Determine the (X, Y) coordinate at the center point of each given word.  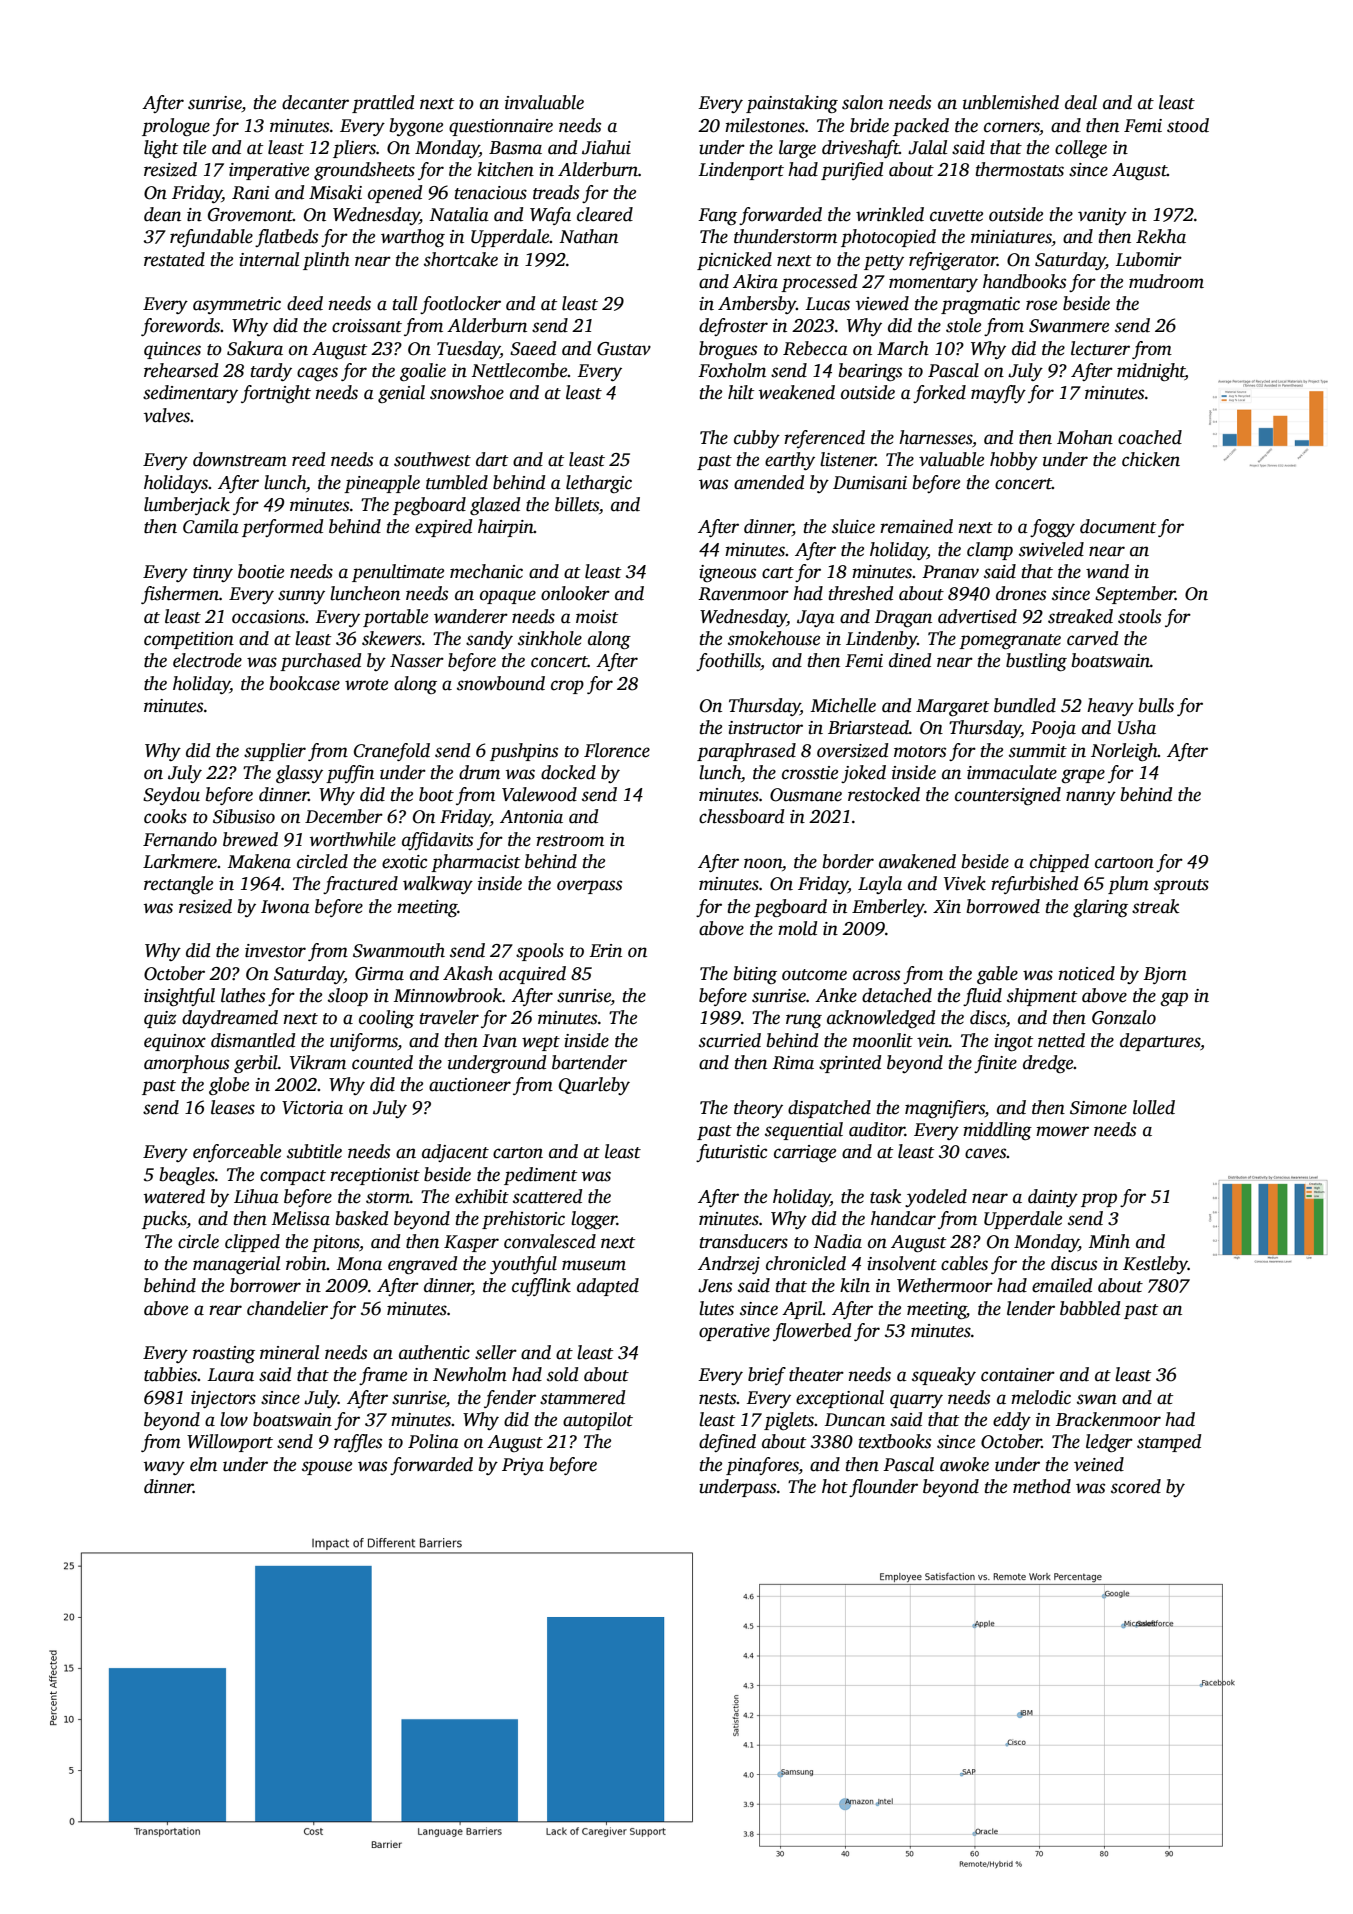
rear (225, 1310)
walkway (438, 885)
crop (567, 687)
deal (1081, 102)
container (1018, 1375)
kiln (855, 1285)
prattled (383, 104)
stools (1139, 616)
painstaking (792, 104)
